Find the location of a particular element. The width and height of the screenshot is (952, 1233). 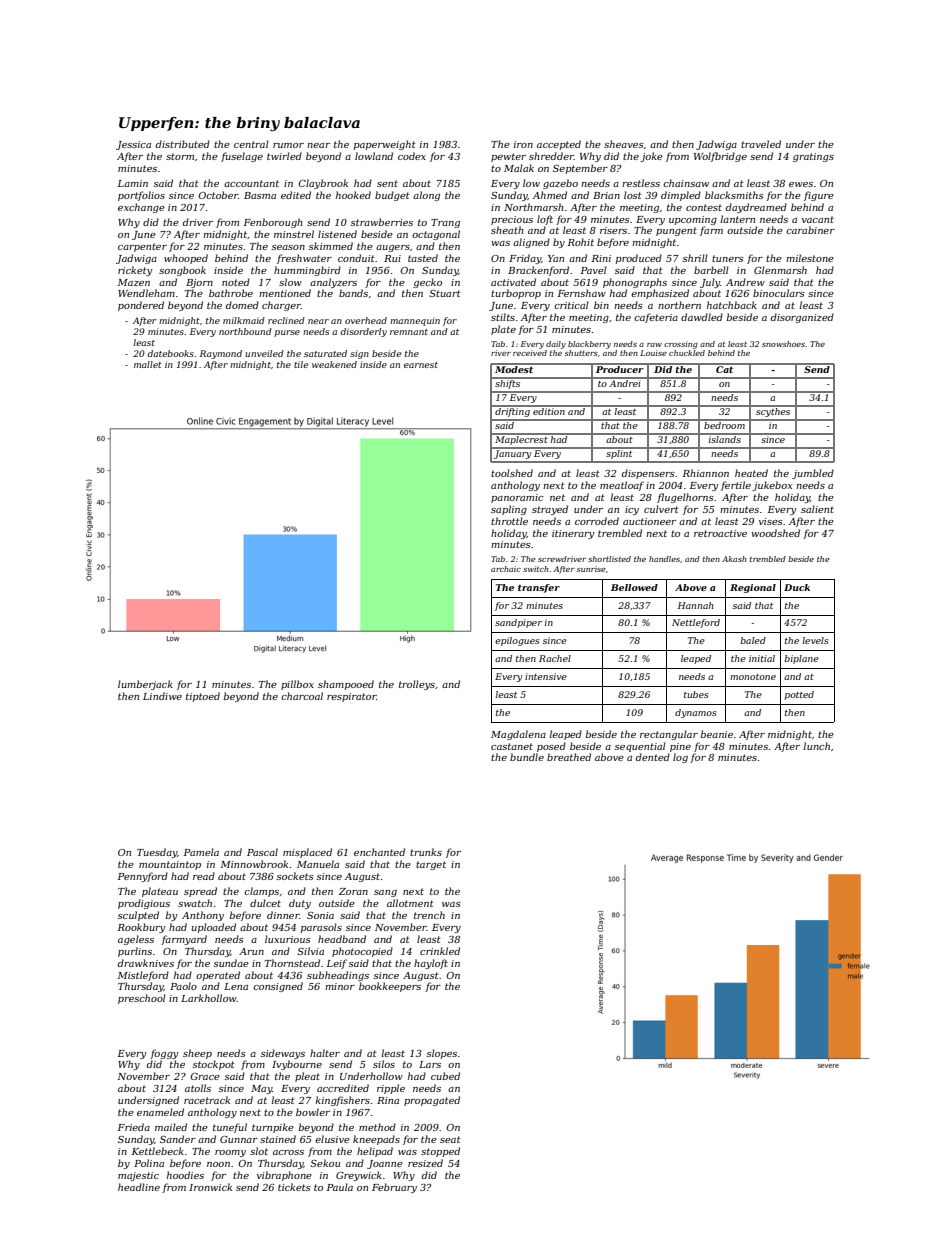

trunks is located at coordinates (426, 852).
